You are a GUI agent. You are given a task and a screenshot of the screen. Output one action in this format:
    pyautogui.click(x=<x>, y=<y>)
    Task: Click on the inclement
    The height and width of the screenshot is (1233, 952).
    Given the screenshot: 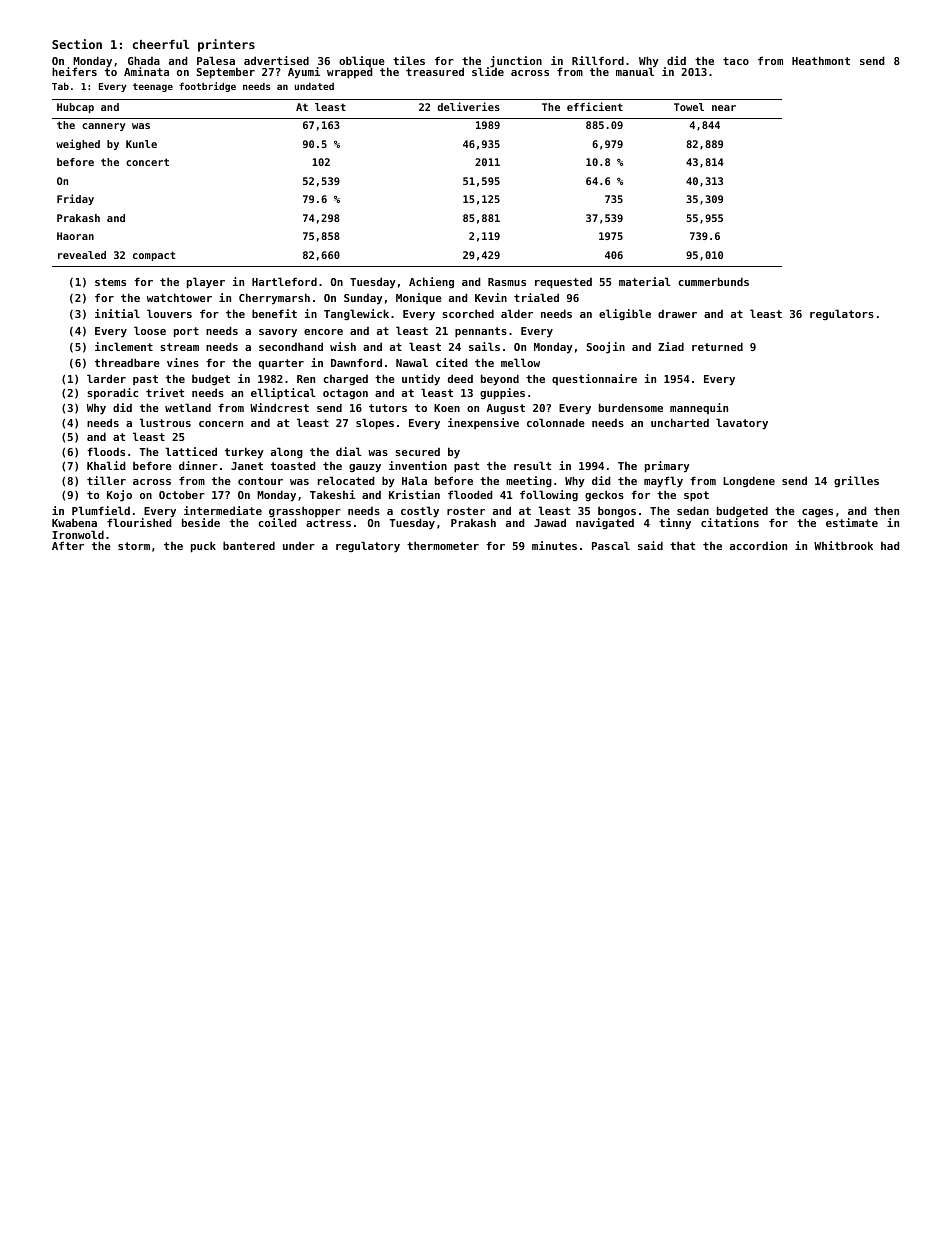 What is the action you would take?
    pyautogui.click(x=124, y=346)
